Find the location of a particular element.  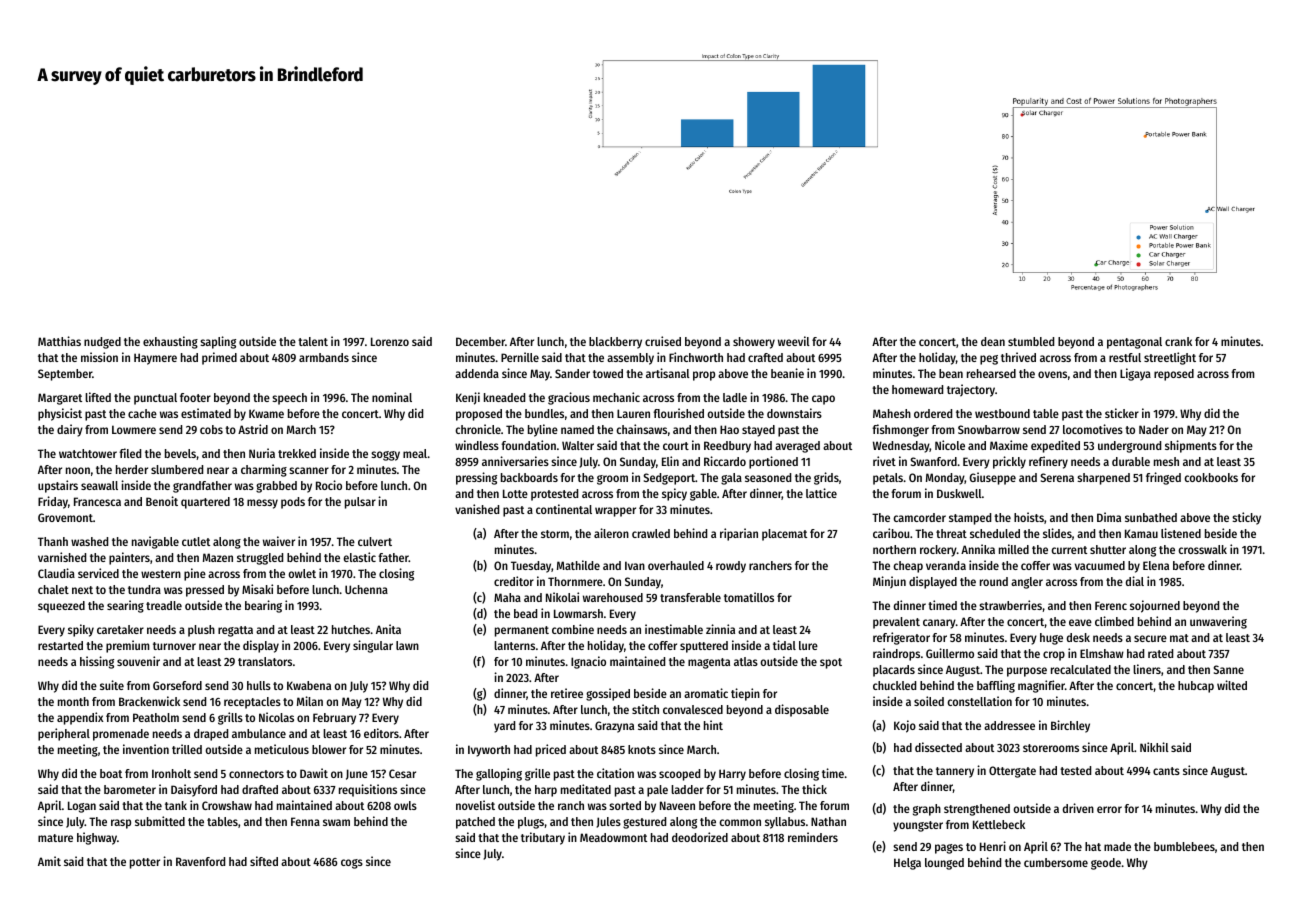

stumbled is located at coordinates (1031, 341).
